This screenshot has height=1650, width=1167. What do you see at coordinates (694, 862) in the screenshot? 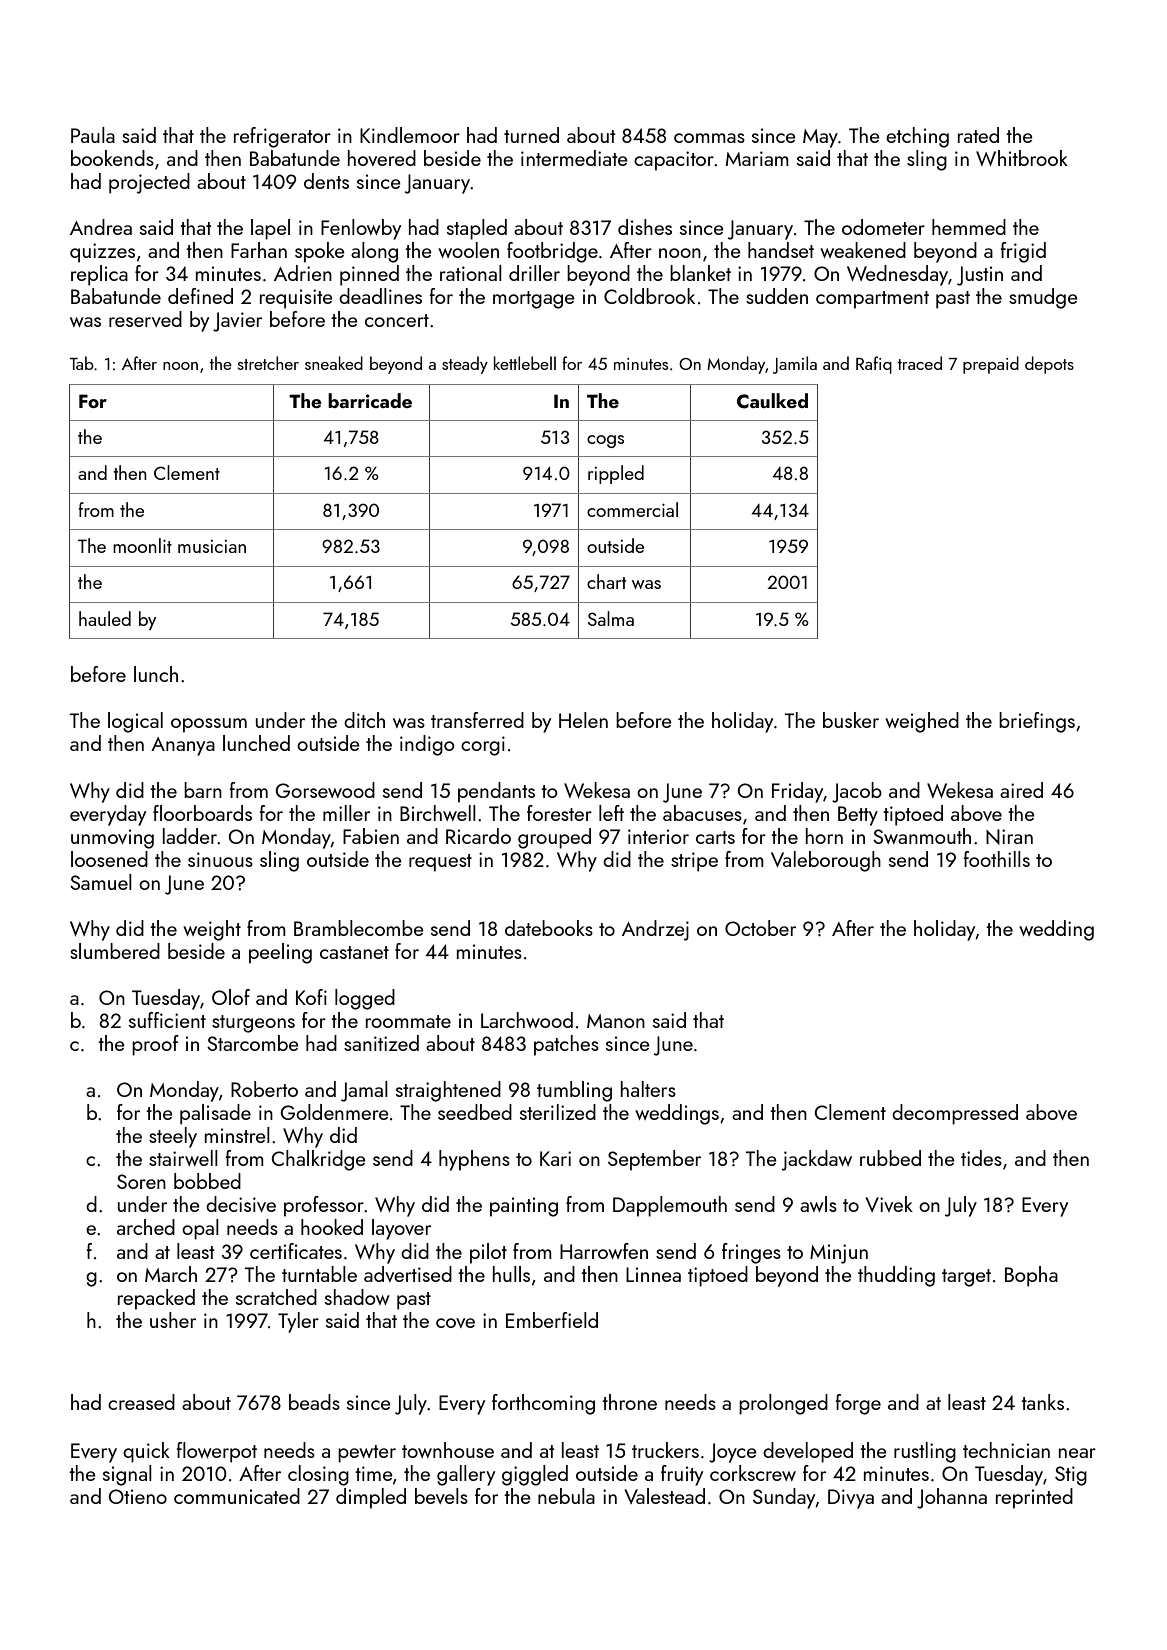
I see `stripe` at bounding box center [694, 862].
